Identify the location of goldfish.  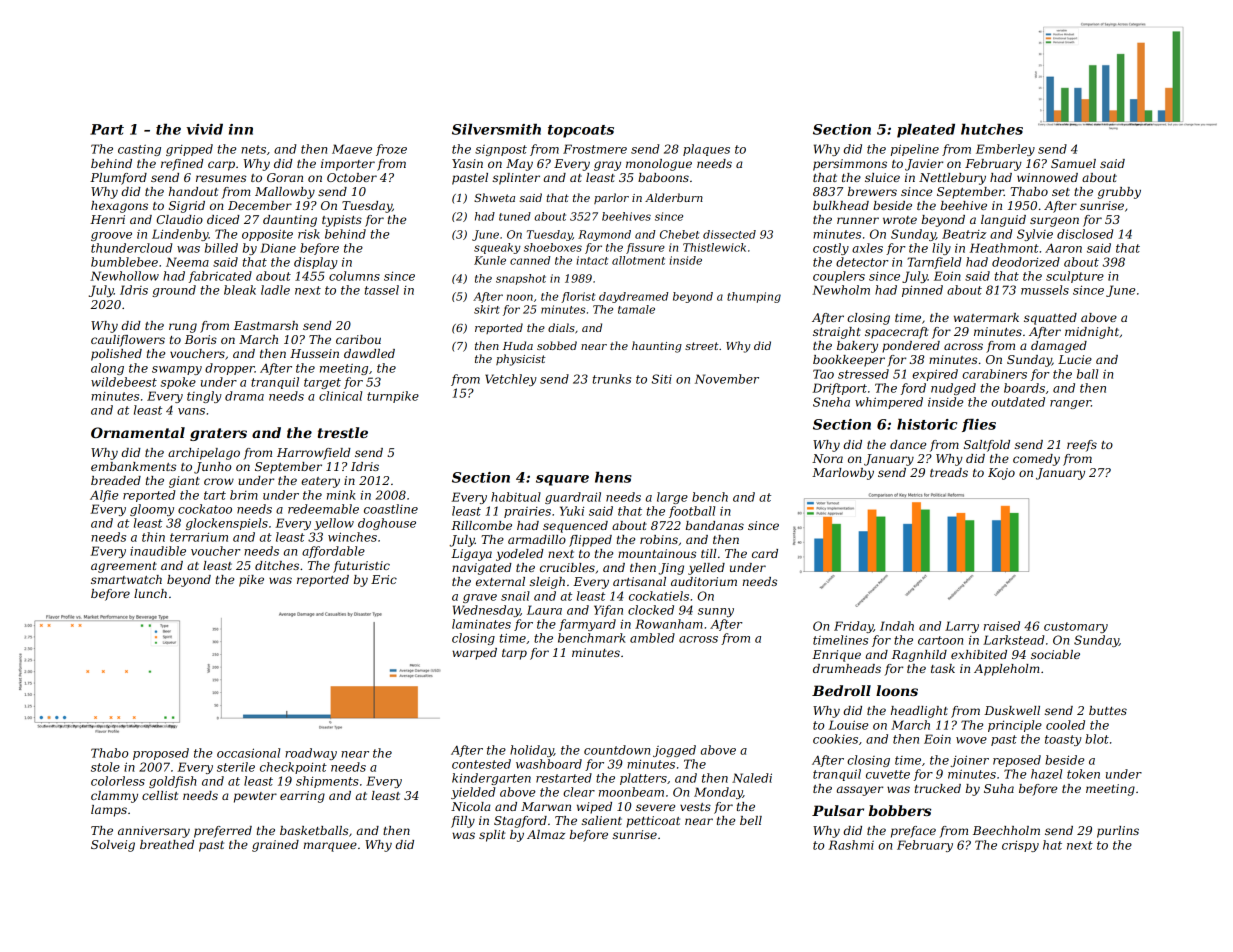
(173, 782).
